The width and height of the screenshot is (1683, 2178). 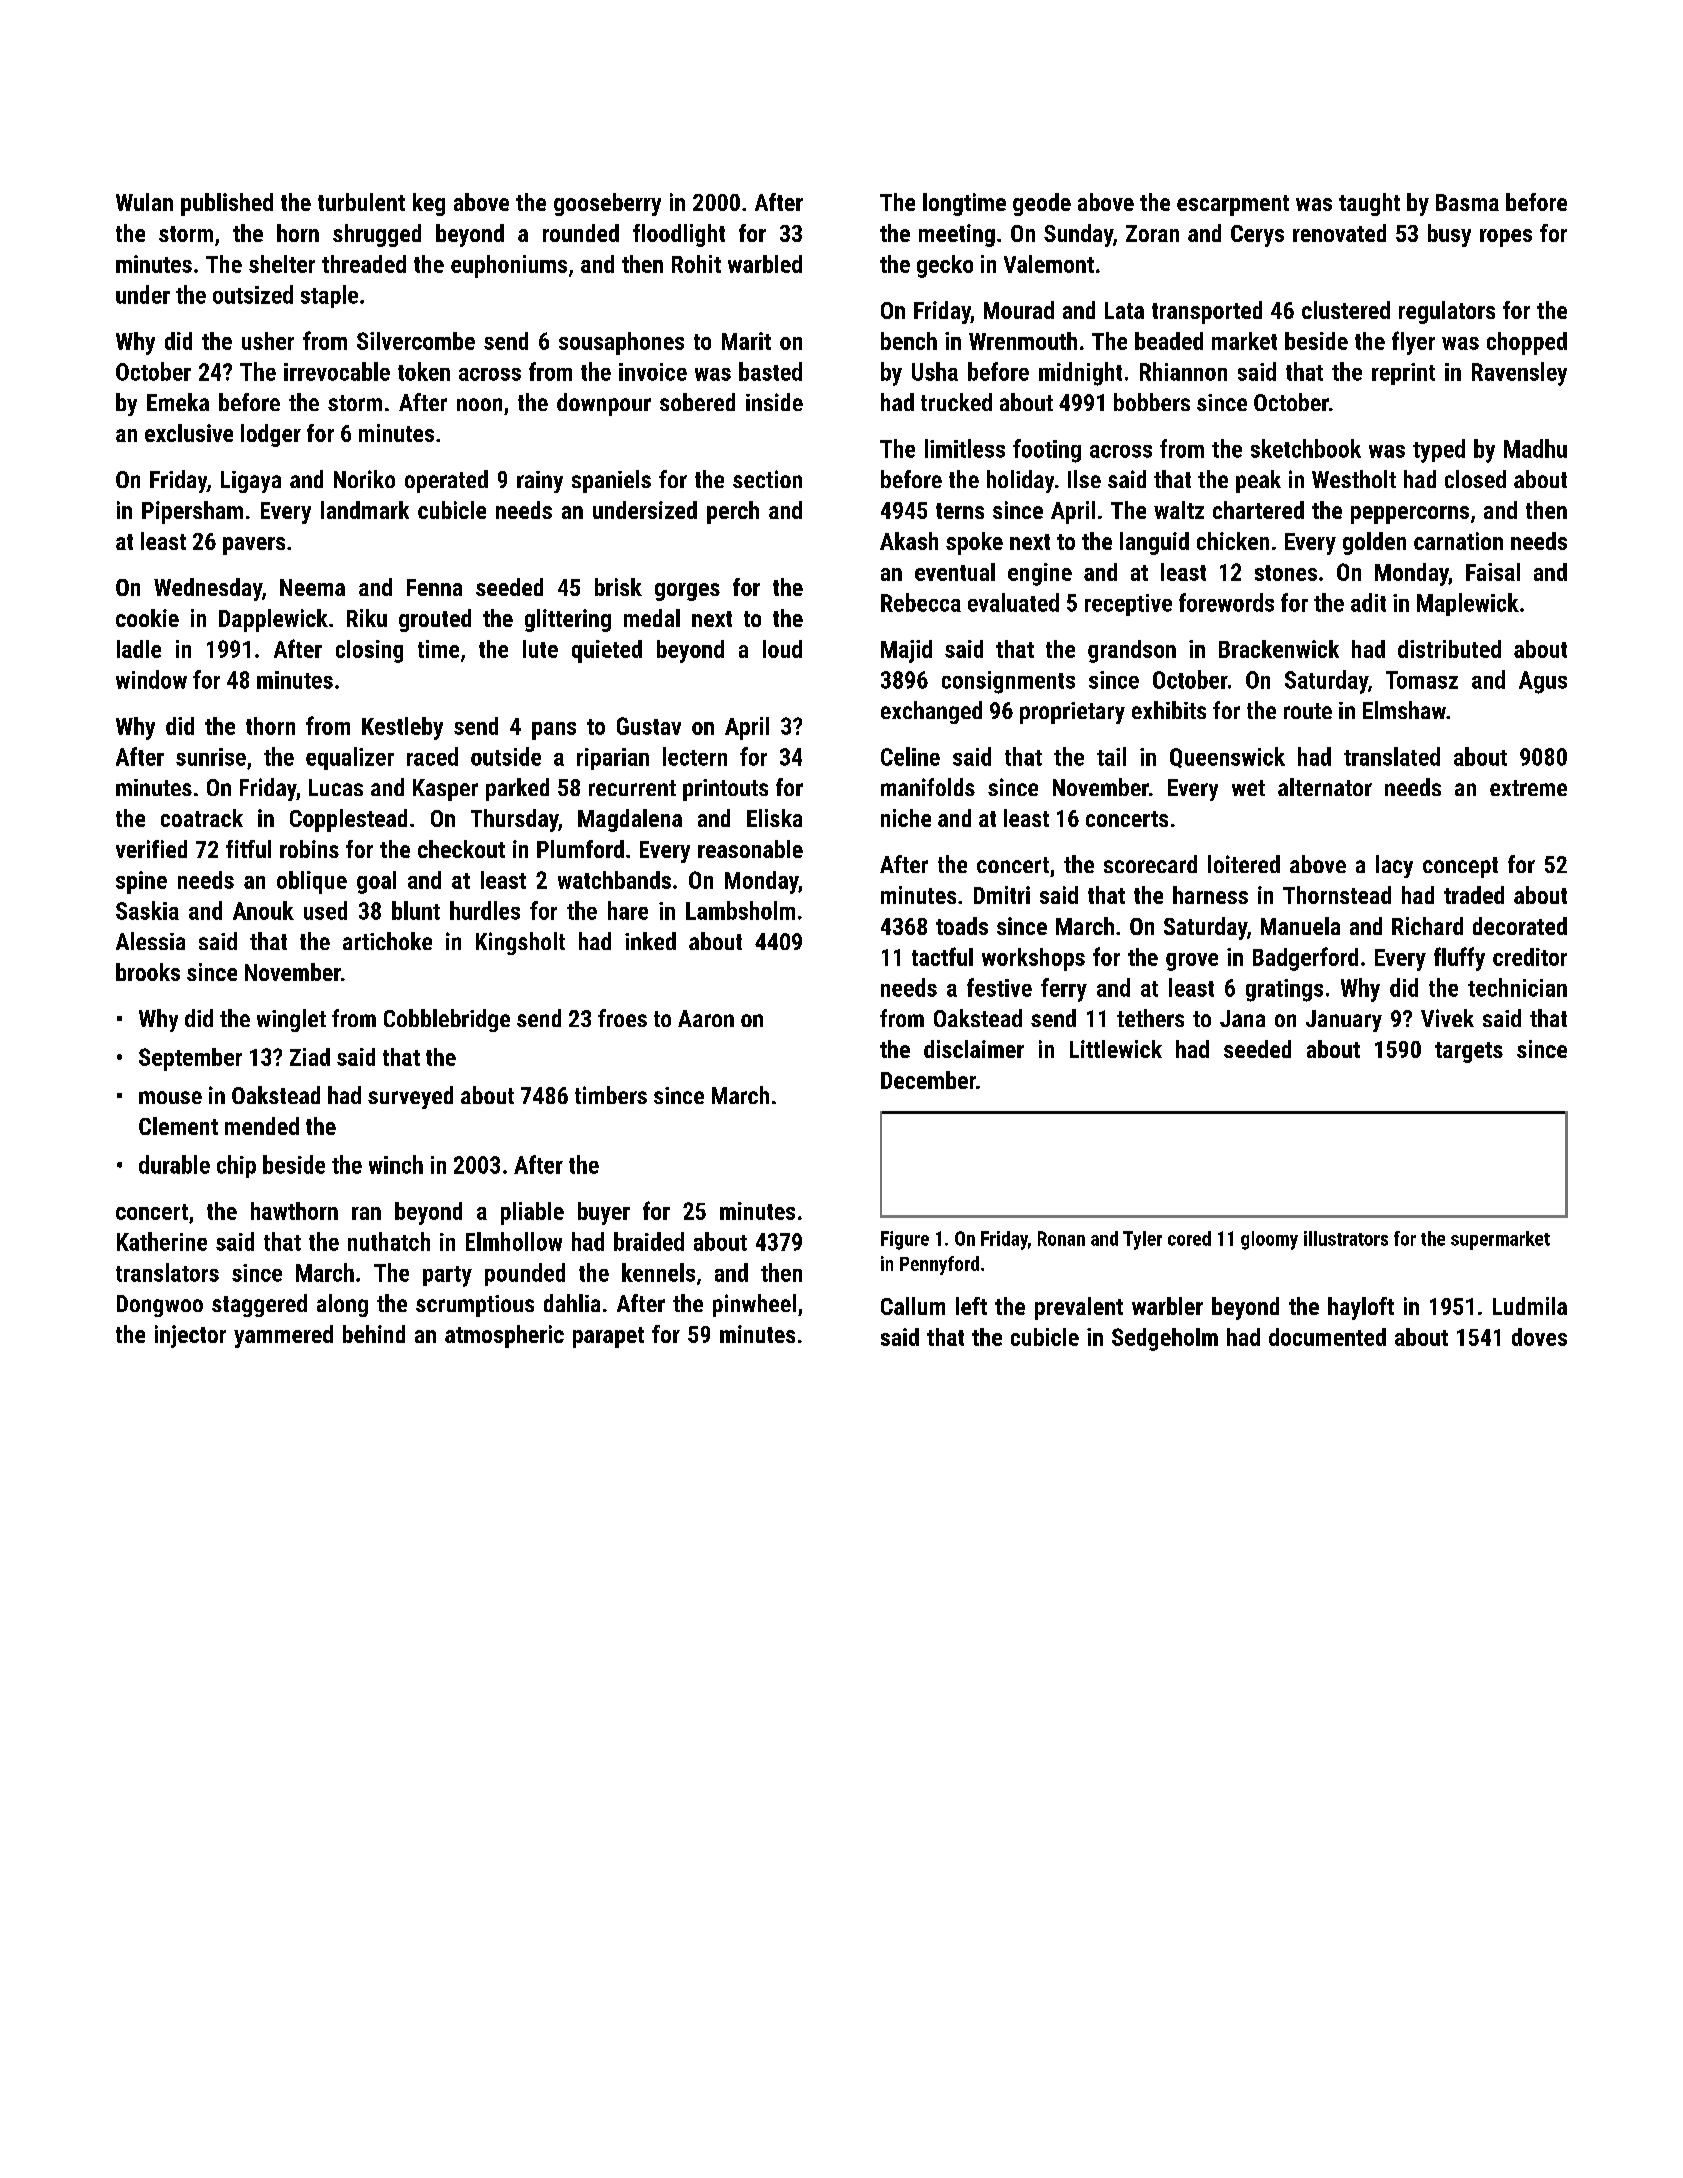 I want to click on ropes, so click(x=1506, y=238).
